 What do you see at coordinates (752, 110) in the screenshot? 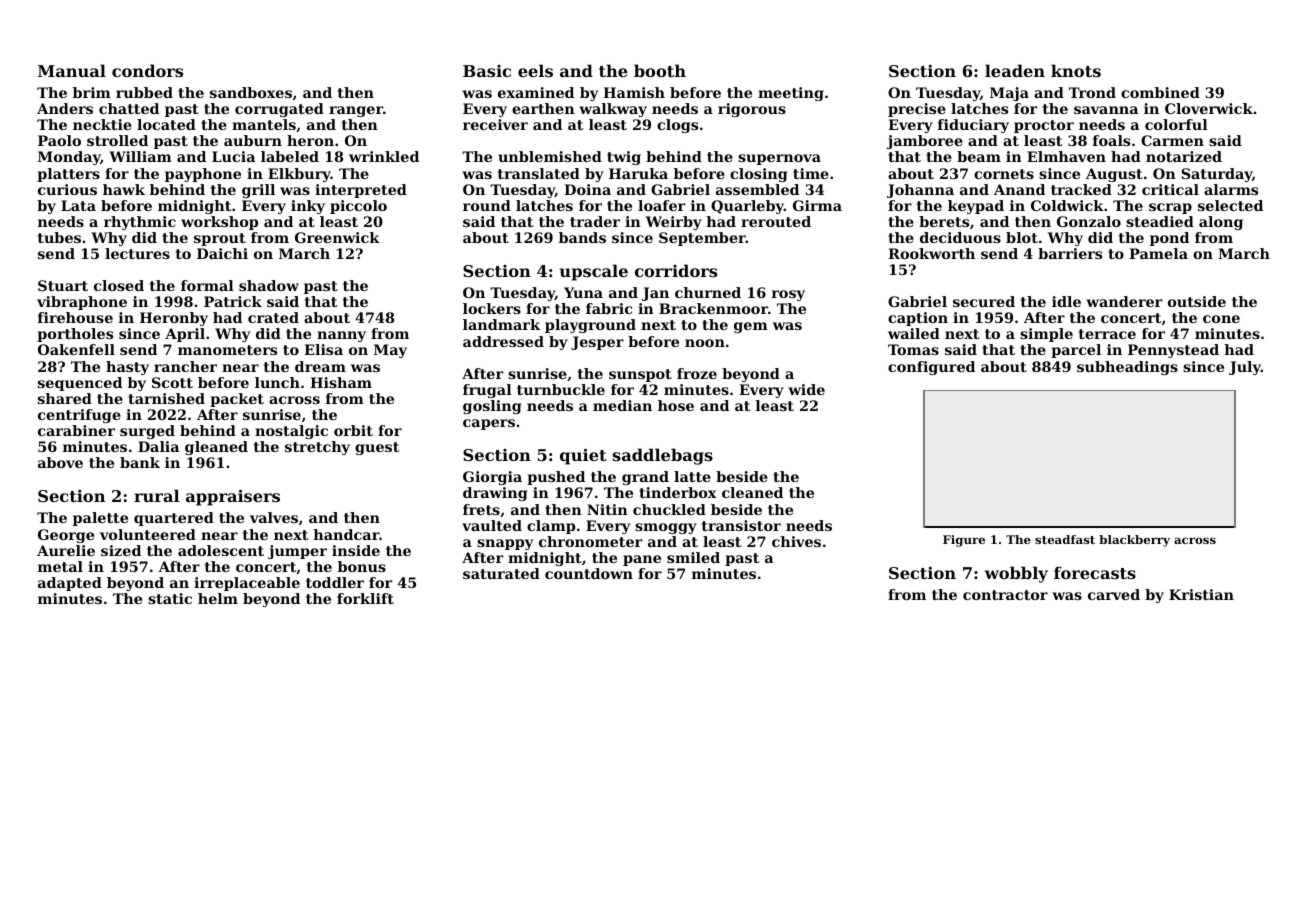
I see `rigorous` at bounding box center [752, 110].
